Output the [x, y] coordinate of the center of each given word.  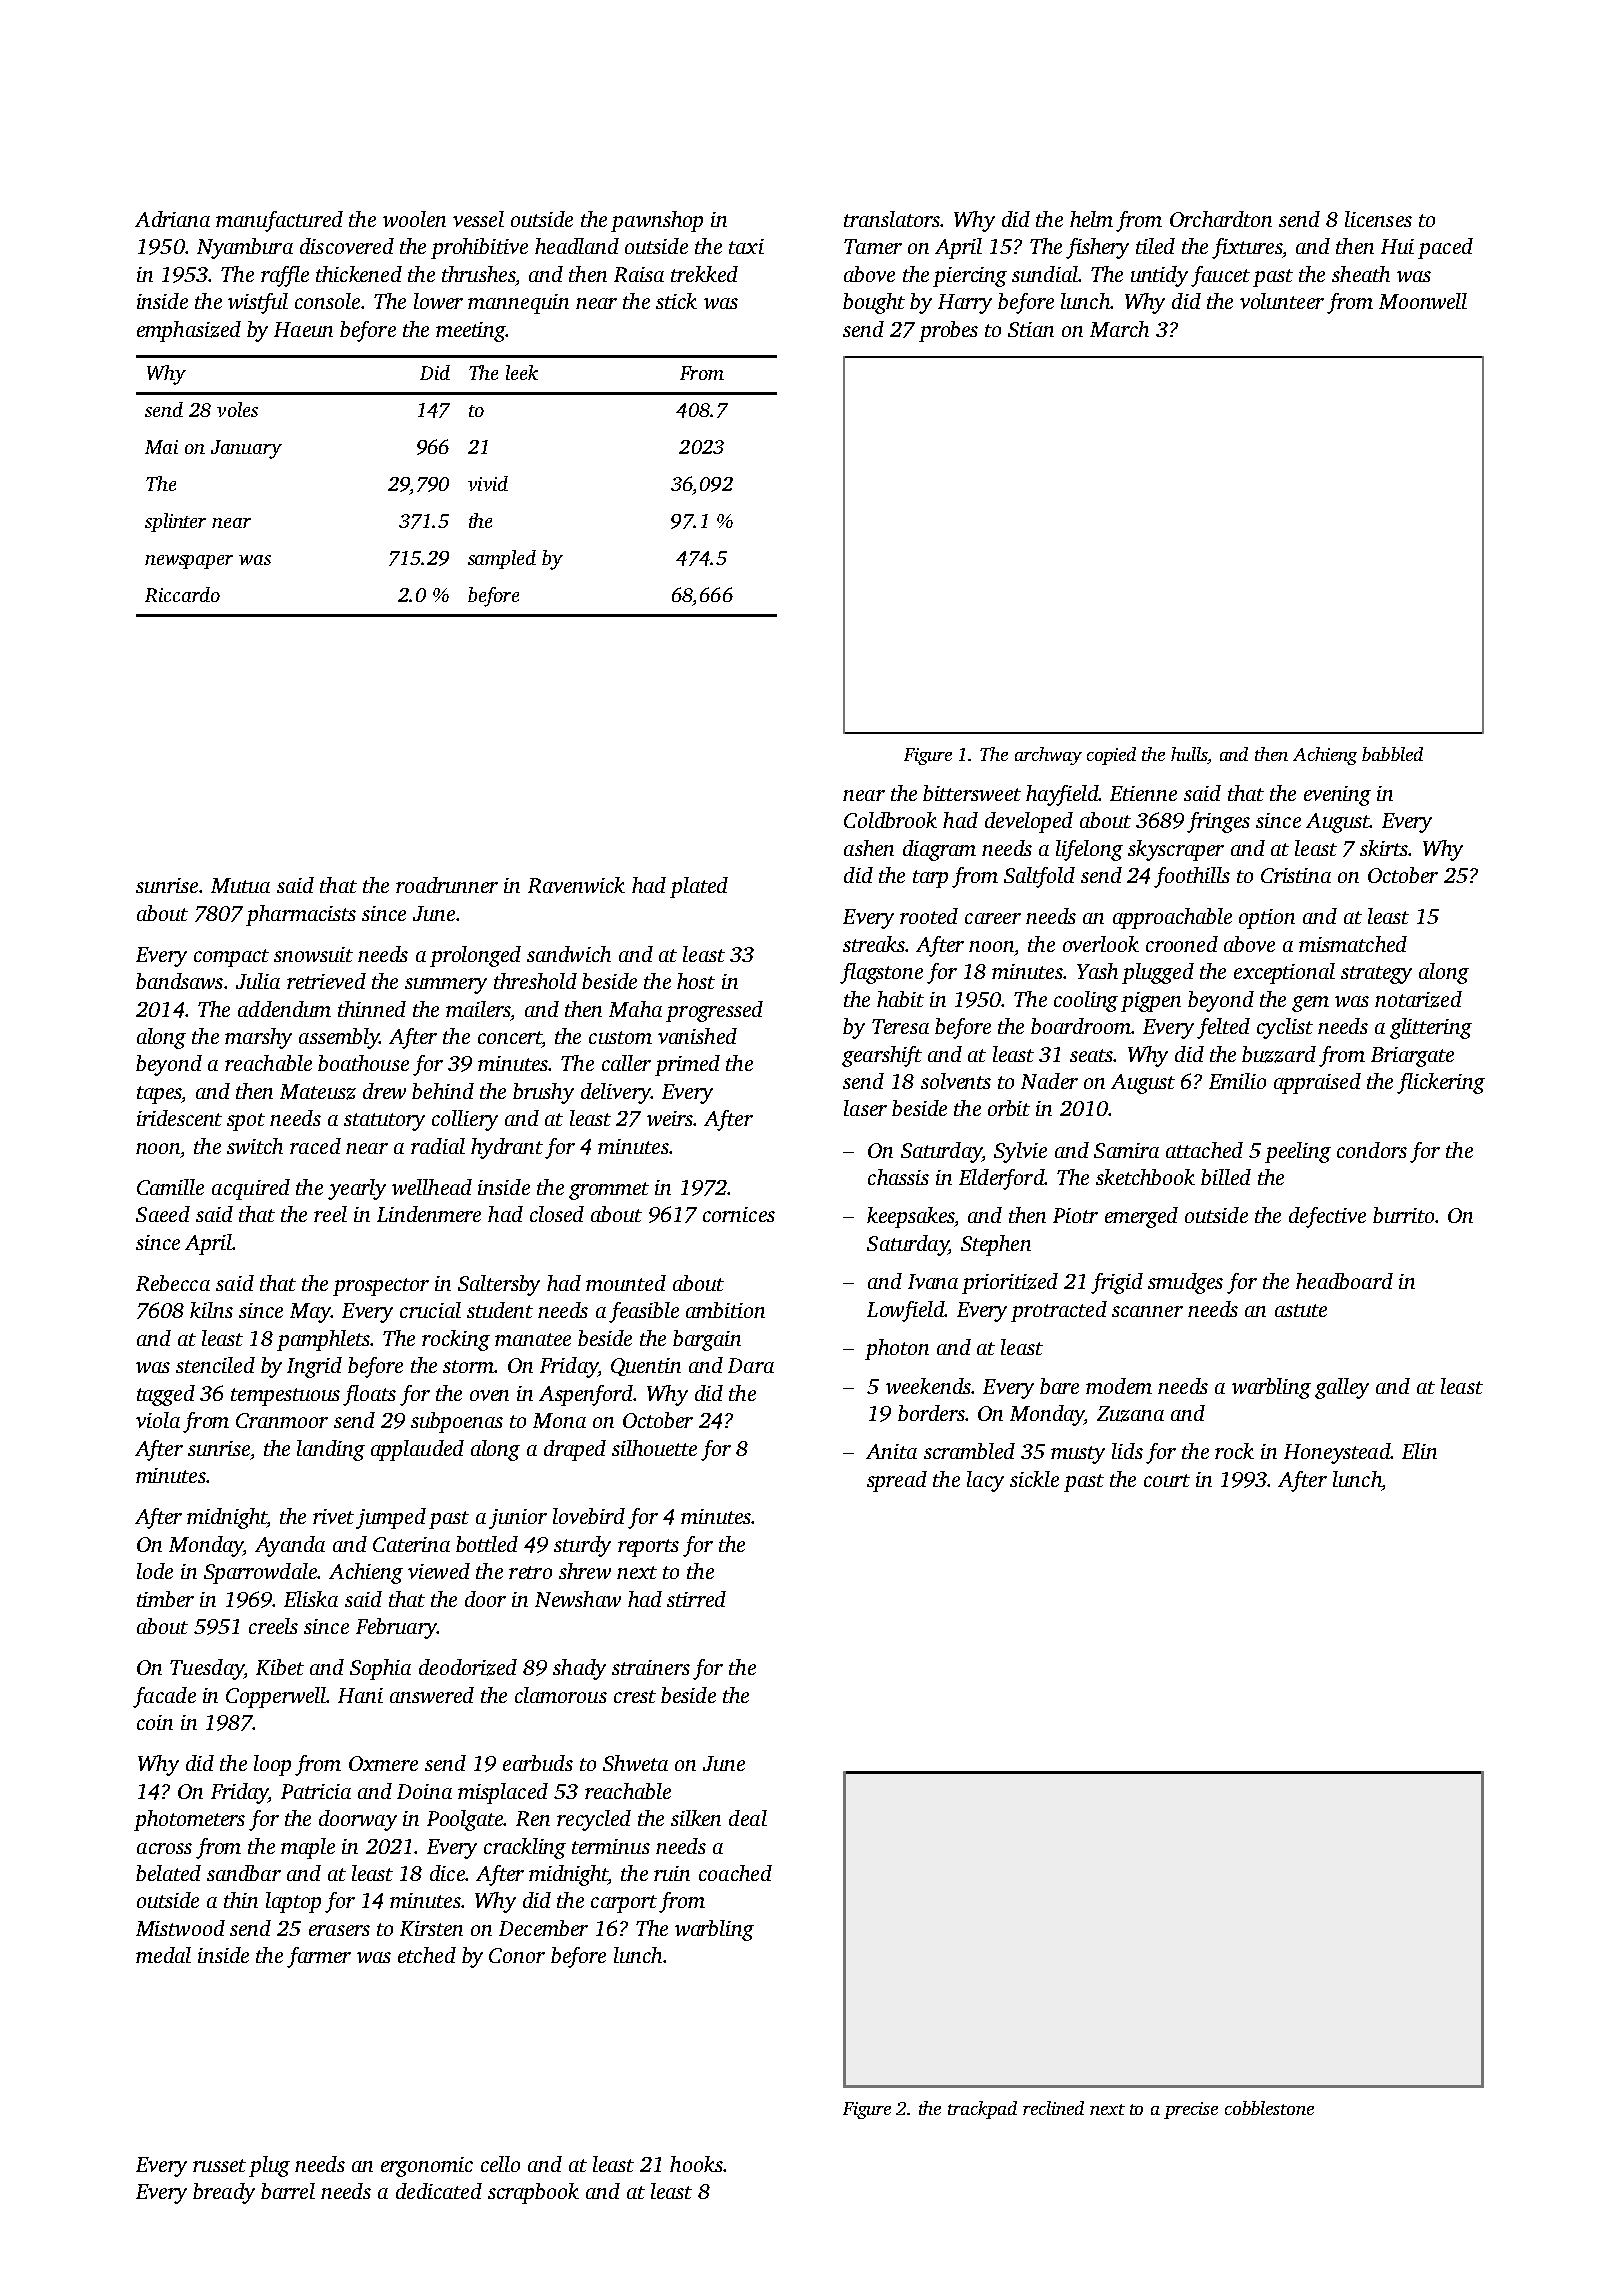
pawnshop [657, 221]
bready [224, 2193]
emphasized [189, 331]
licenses [1378, 219]
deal [748, 1818]
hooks [696, 2164]
